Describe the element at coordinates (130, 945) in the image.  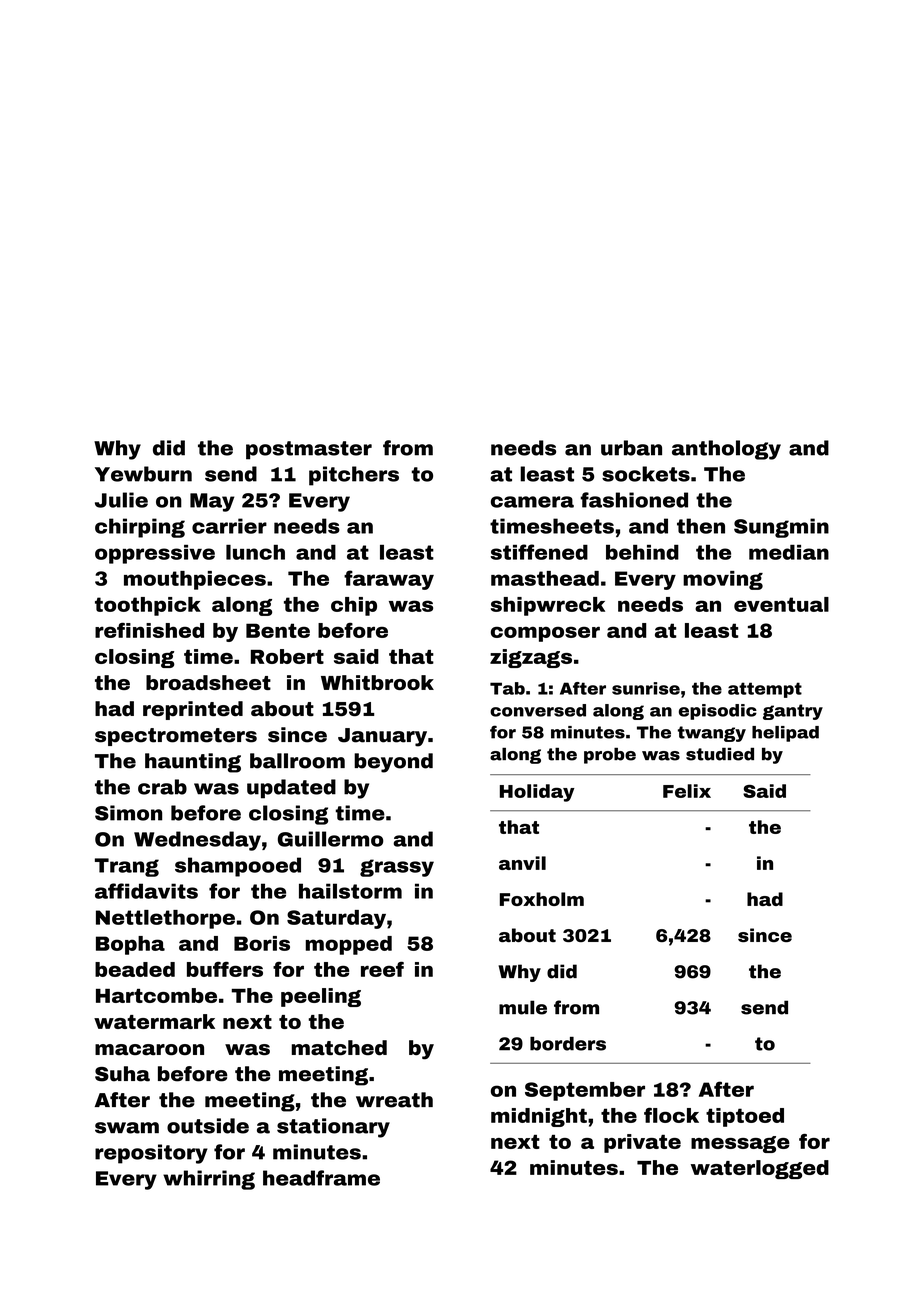
I see `Bopha` at that location.
